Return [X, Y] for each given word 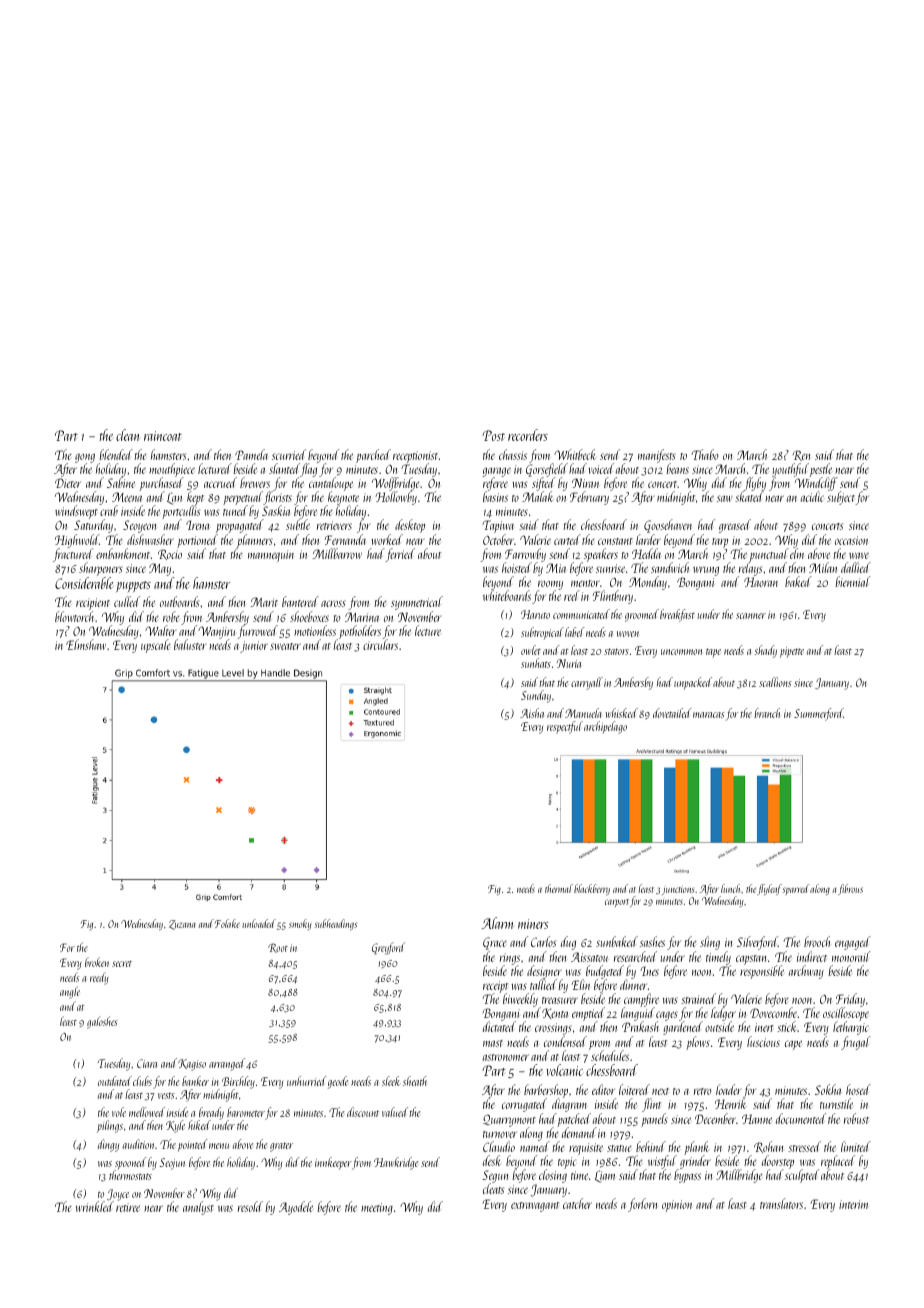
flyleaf [769, 889]
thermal [559, 888]
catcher [577, 1203]
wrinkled [95, 1206]
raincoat [163, 436]
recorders [528, 435]
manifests [657, 456]
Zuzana [182, 925]
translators [781, 1203]
